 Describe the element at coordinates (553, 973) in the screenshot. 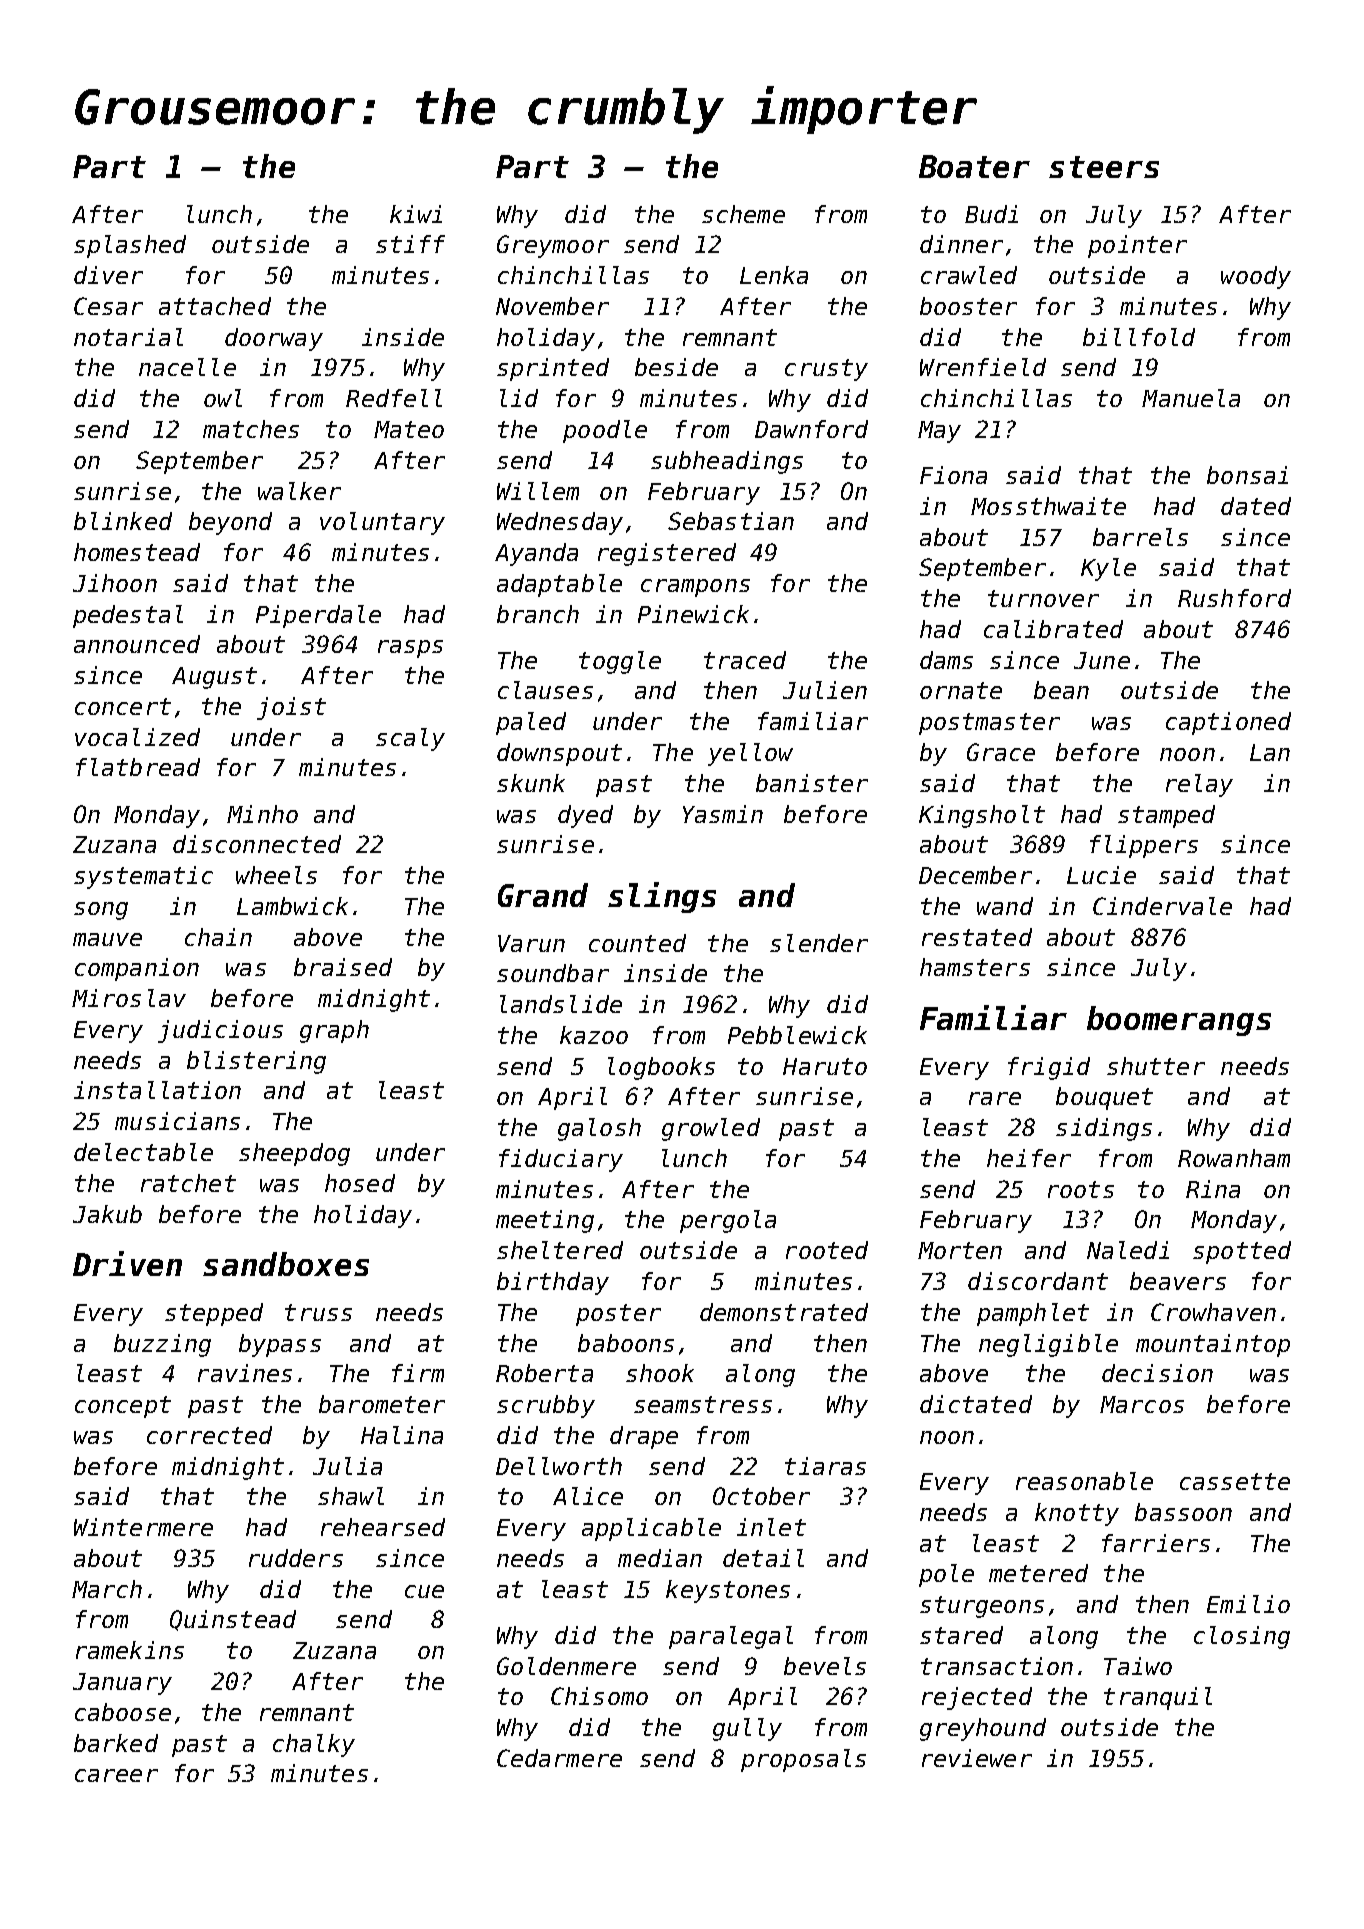

I see `soundbar` at that location.
